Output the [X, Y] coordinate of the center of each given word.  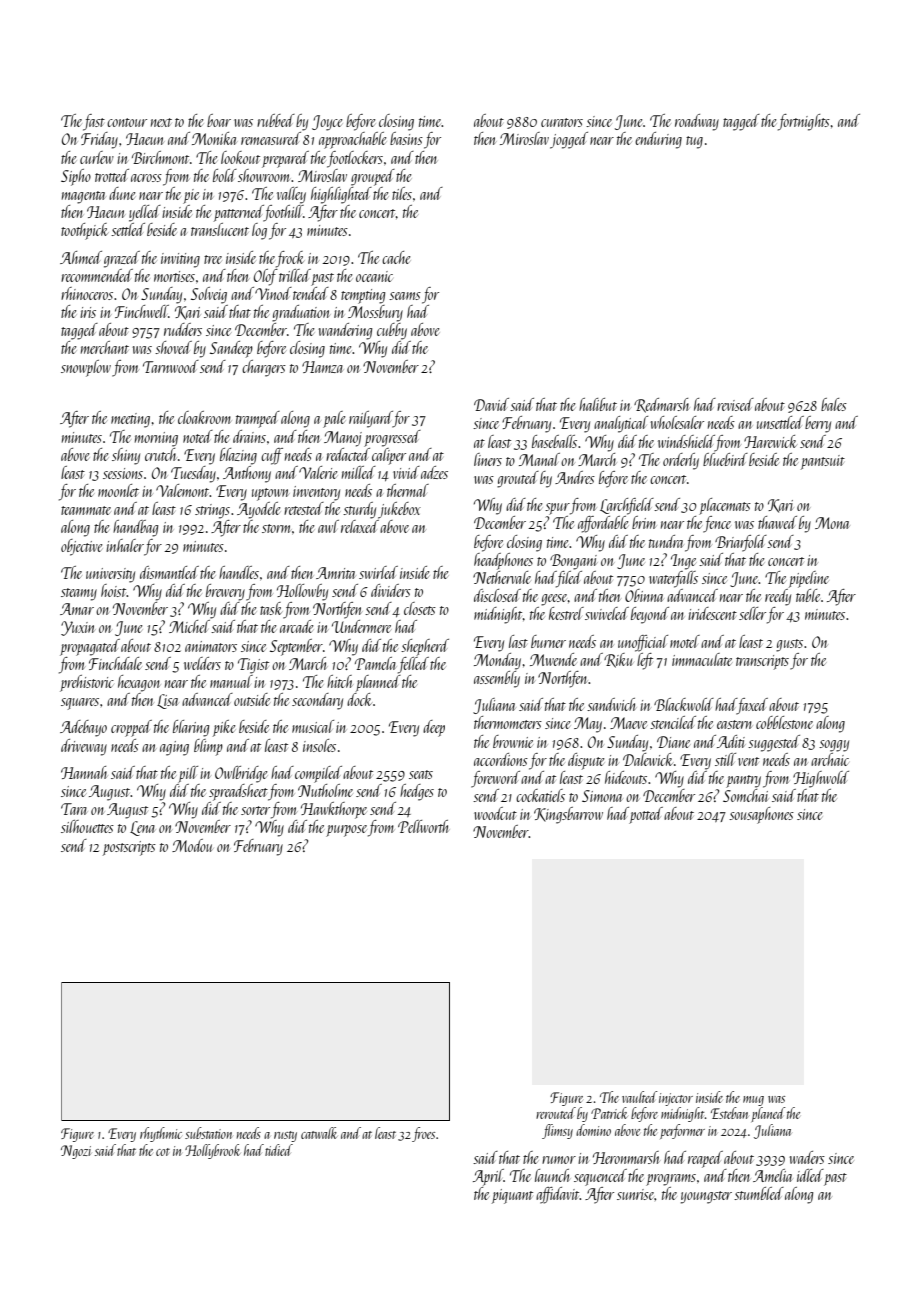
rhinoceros [87, 293]
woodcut [495, 813]
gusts [789, 645]
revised [735, 404]
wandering [345, 331]
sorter [255, 810]
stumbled [759, 1193]
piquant [512, 1196]
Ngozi [76, 1152]
